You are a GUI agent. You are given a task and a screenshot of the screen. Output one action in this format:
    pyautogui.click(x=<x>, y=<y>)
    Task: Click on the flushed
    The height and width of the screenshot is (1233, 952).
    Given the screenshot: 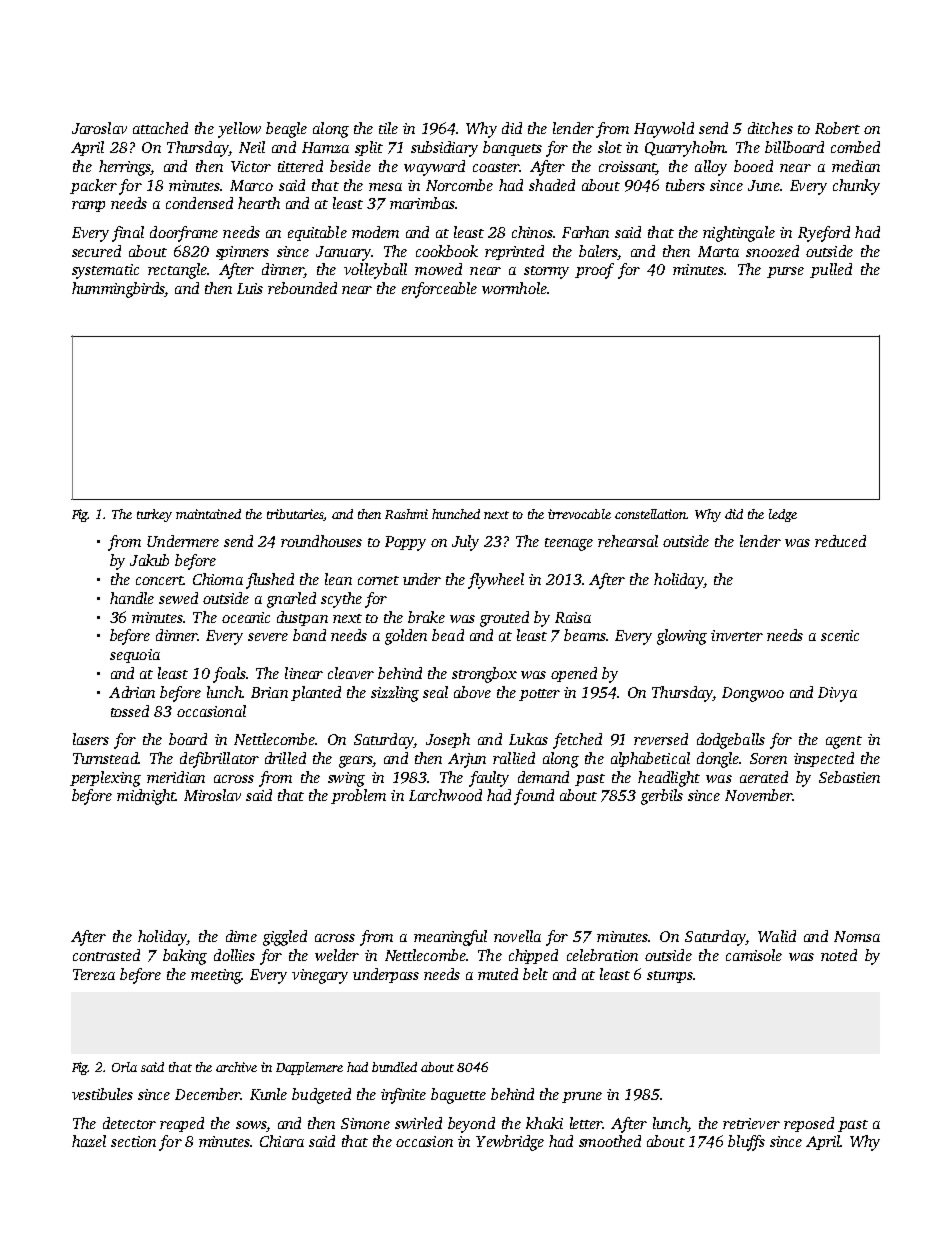 What is the action you would take?
    pyautogui.click(x=270, y=581)
